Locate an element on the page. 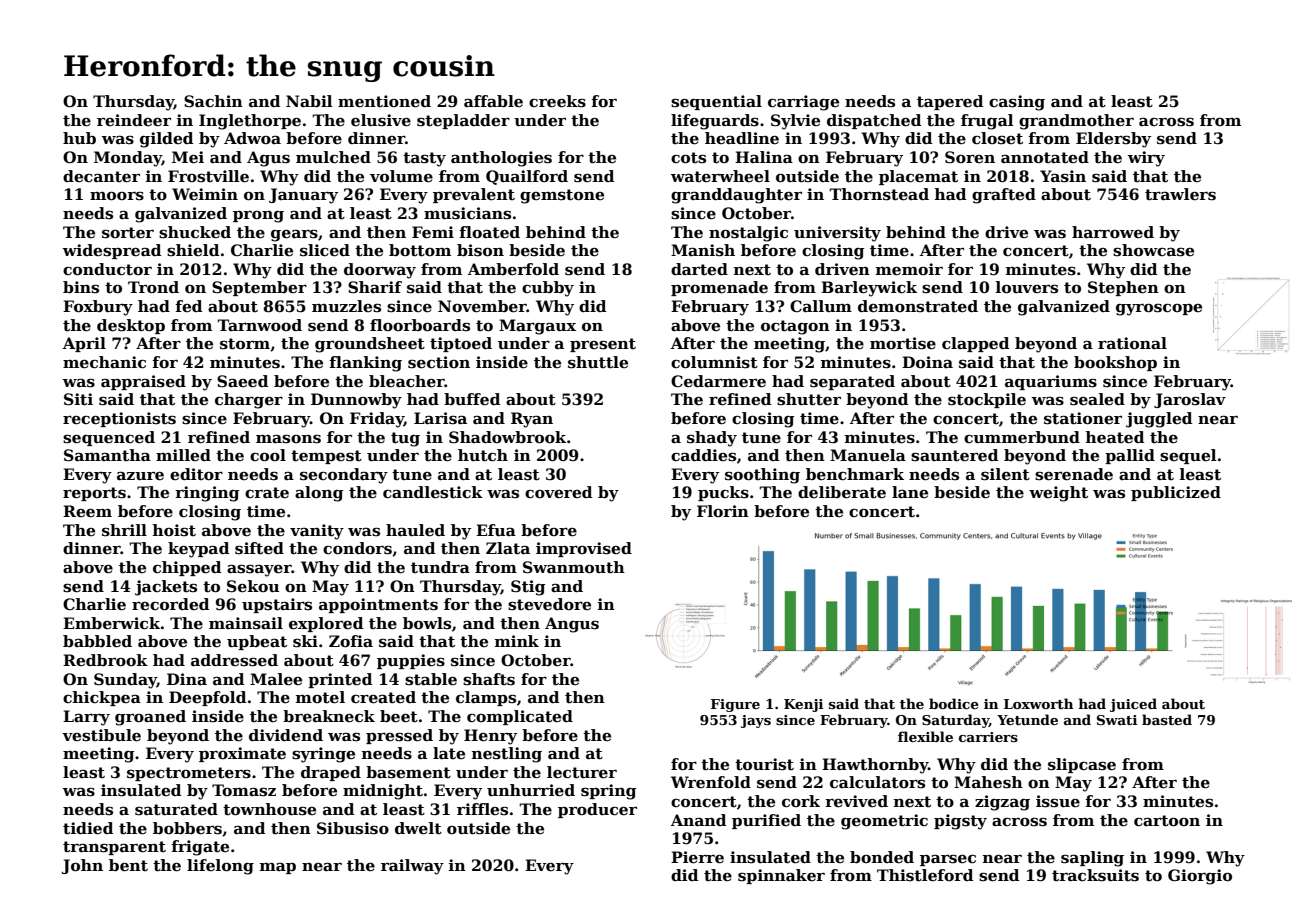 The height and width of the image is (924, 1308). stockpile is located at coordinates (987, 400).
